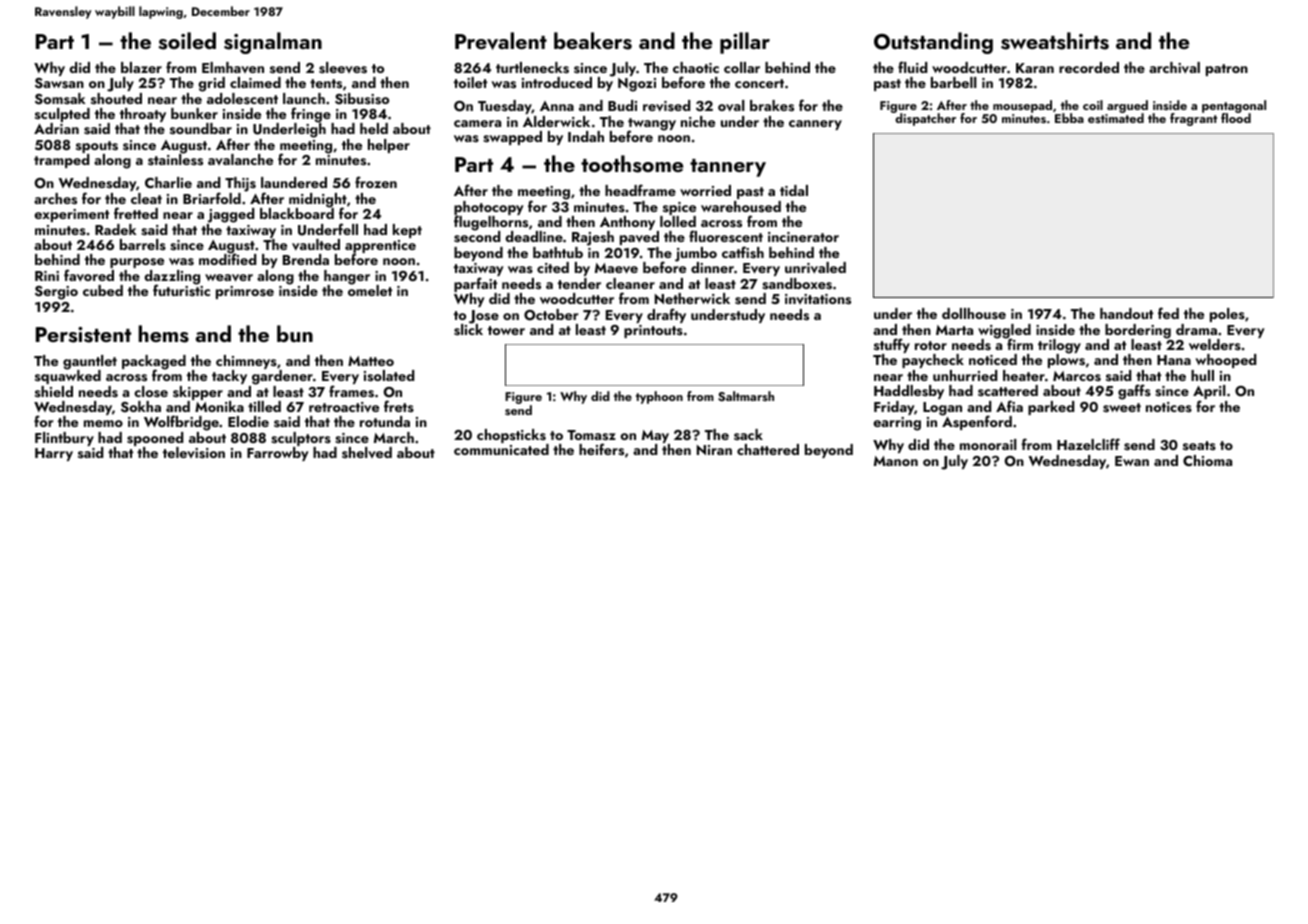 The image size is (1308, 924). I want to click on unrivaled, so click(815, 268).
